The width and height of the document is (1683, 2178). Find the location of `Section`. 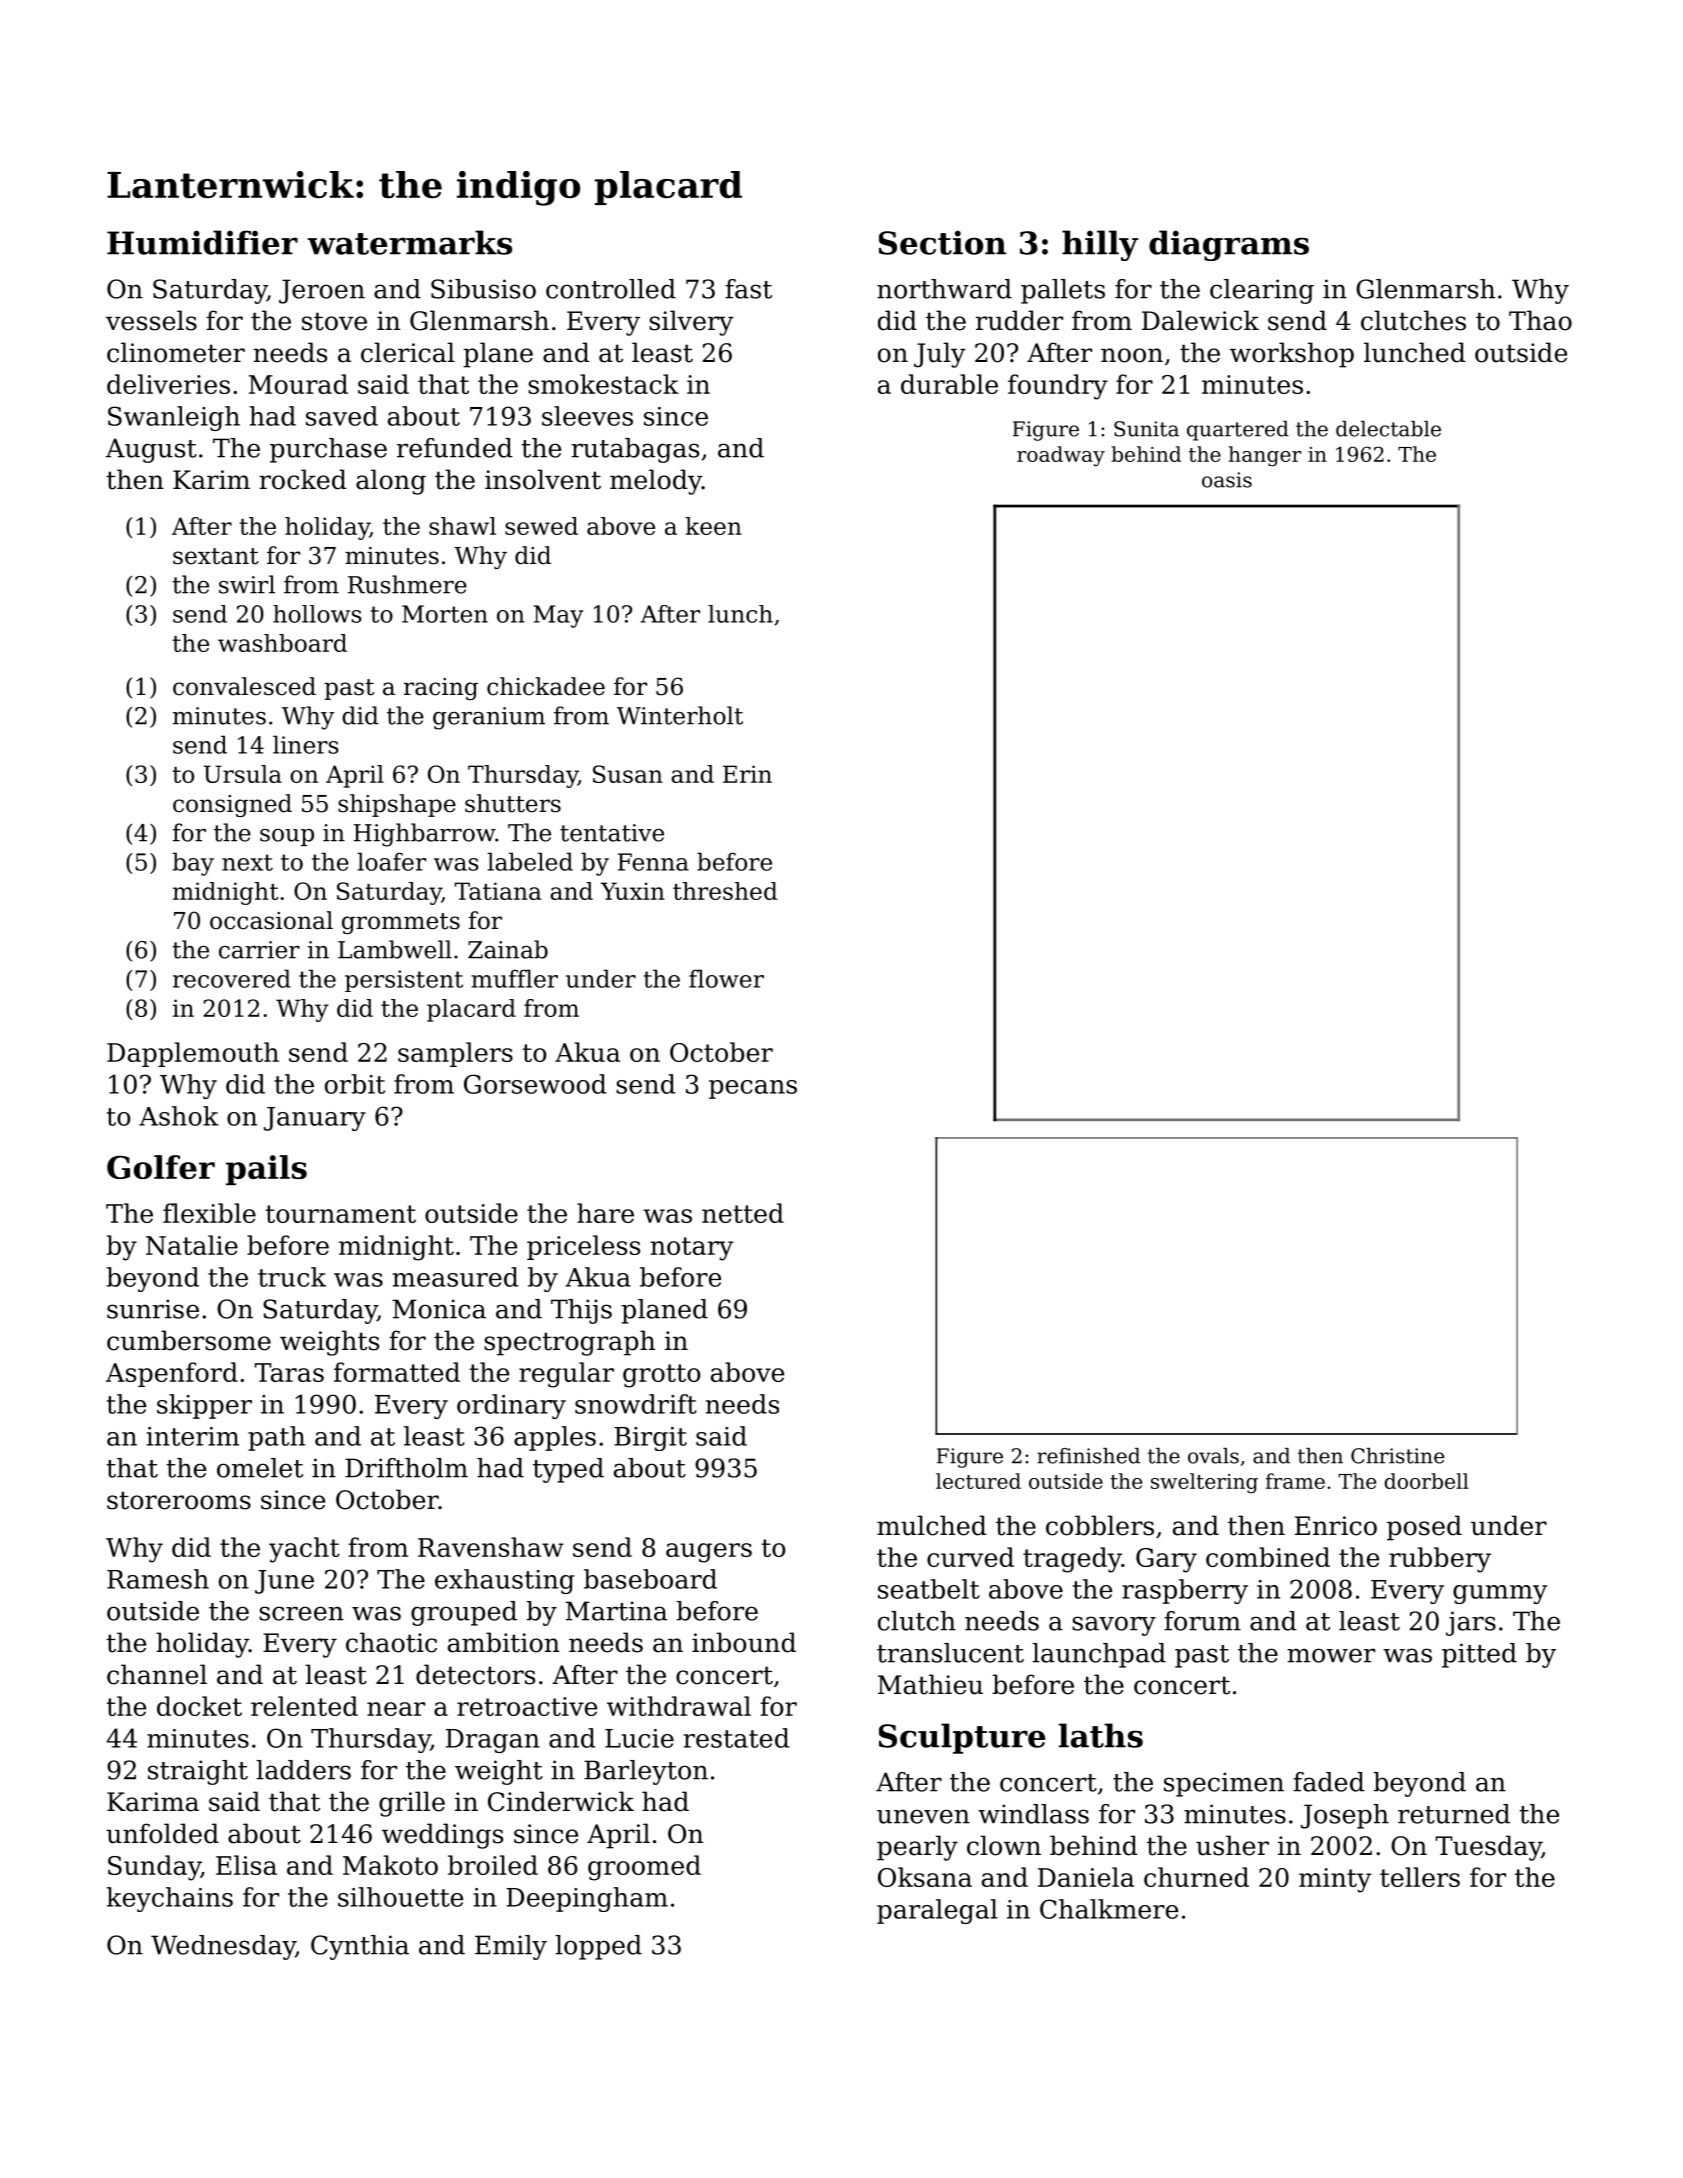

Section is located at coordinates (942, 242).
